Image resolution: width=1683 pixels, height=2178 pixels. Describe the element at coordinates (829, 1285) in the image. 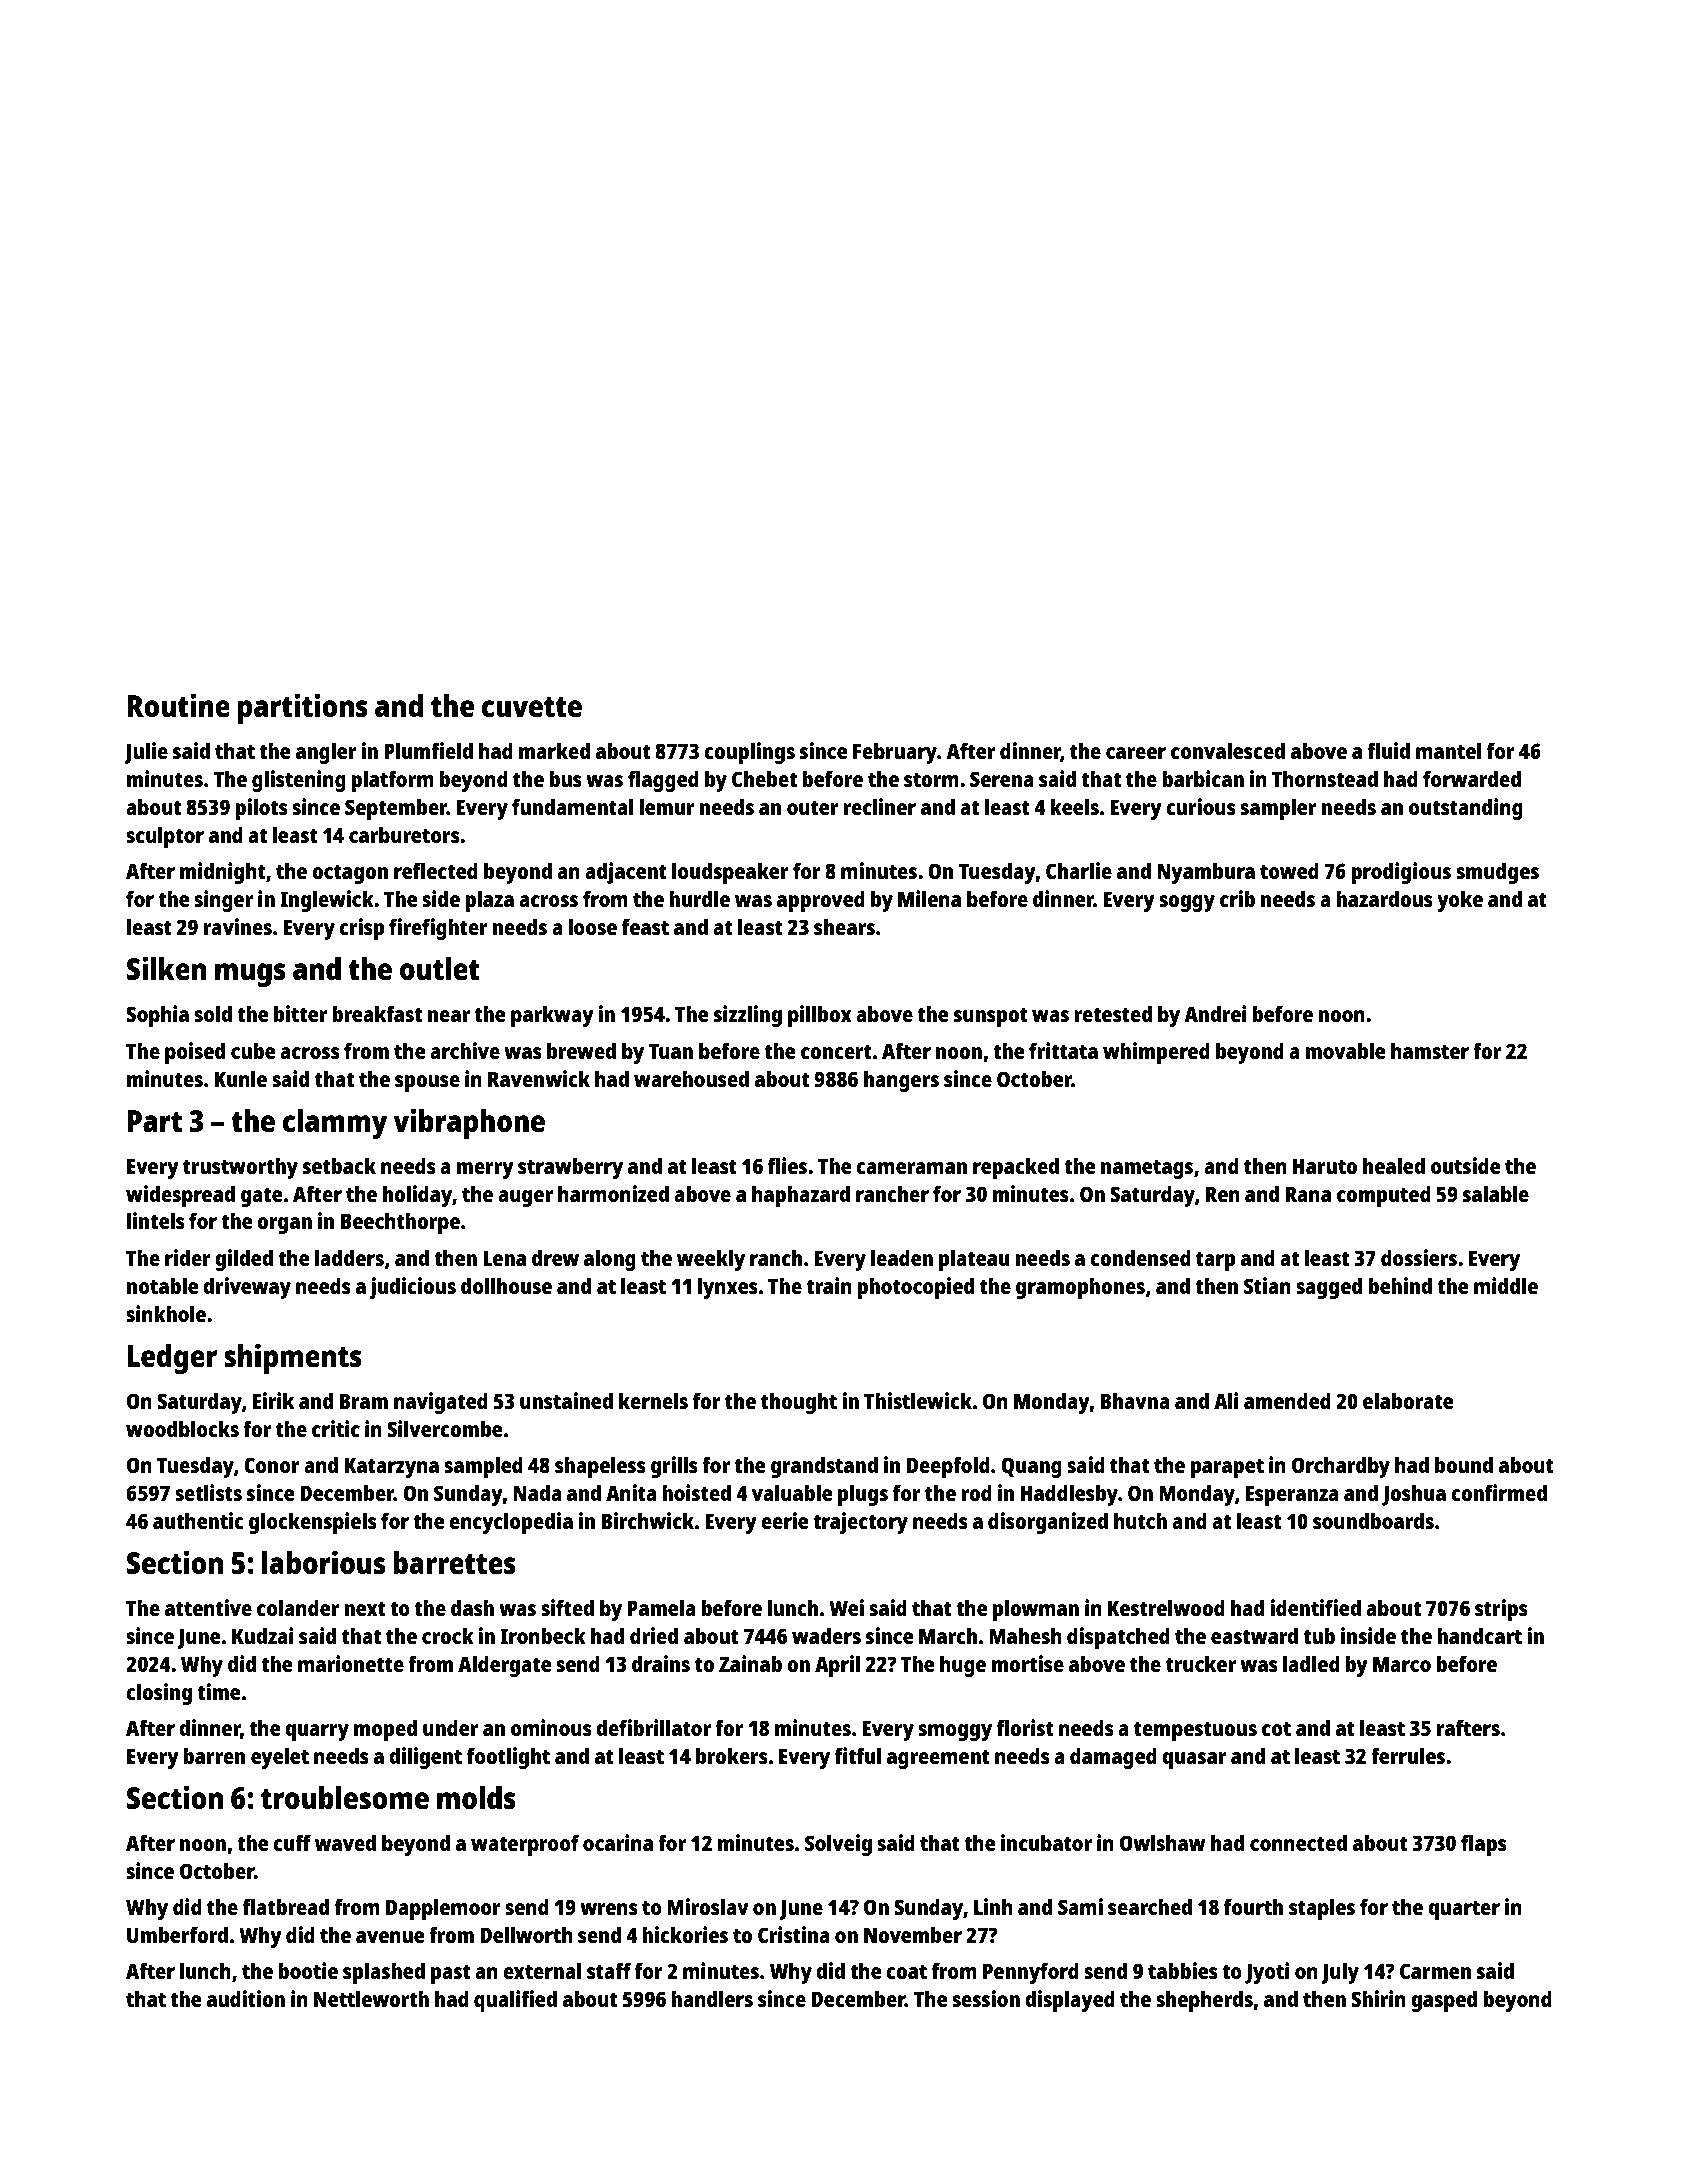

I see `train` at that location.
